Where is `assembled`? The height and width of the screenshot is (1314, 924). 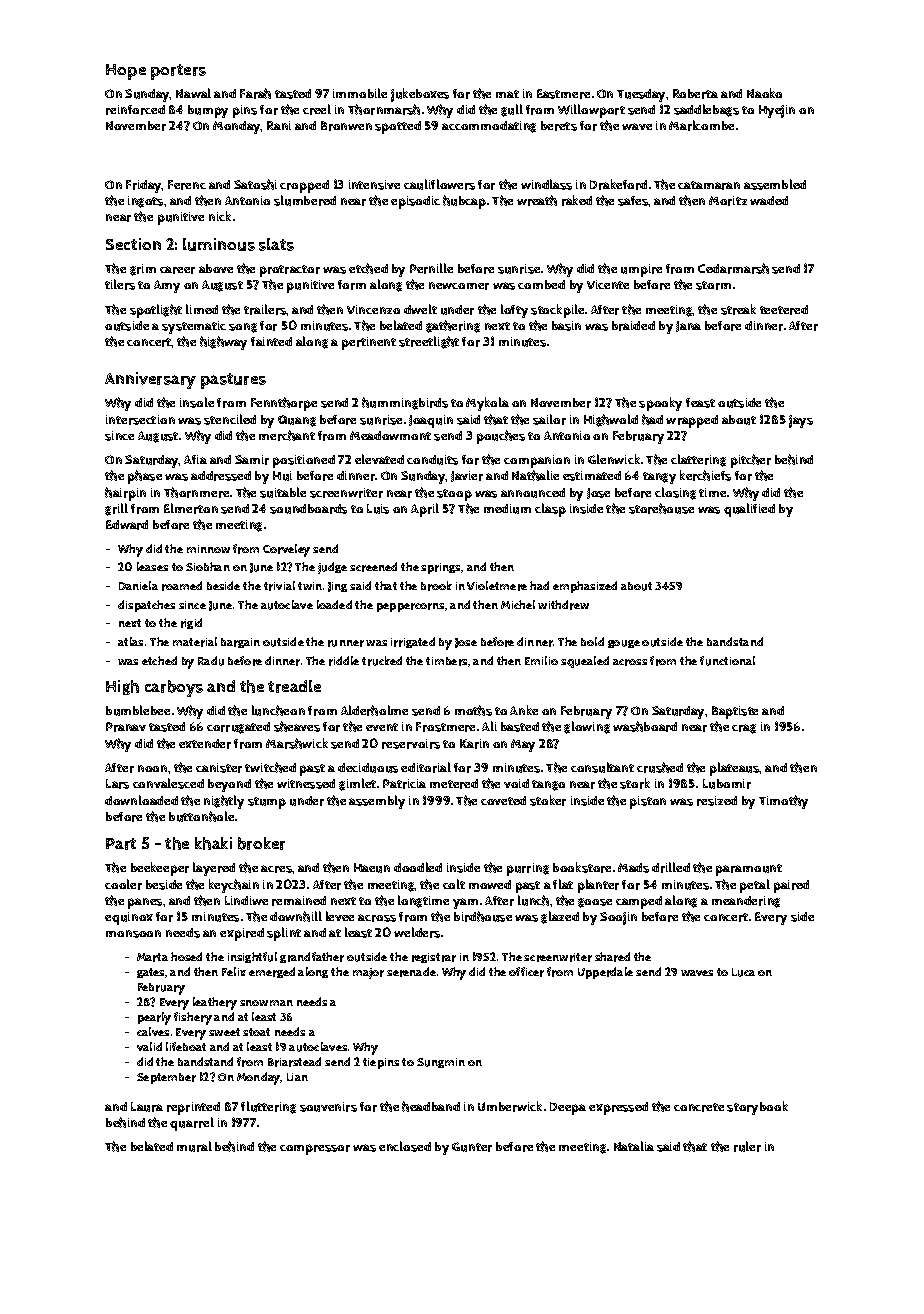
assembled is located at coordinates (775, 184).
